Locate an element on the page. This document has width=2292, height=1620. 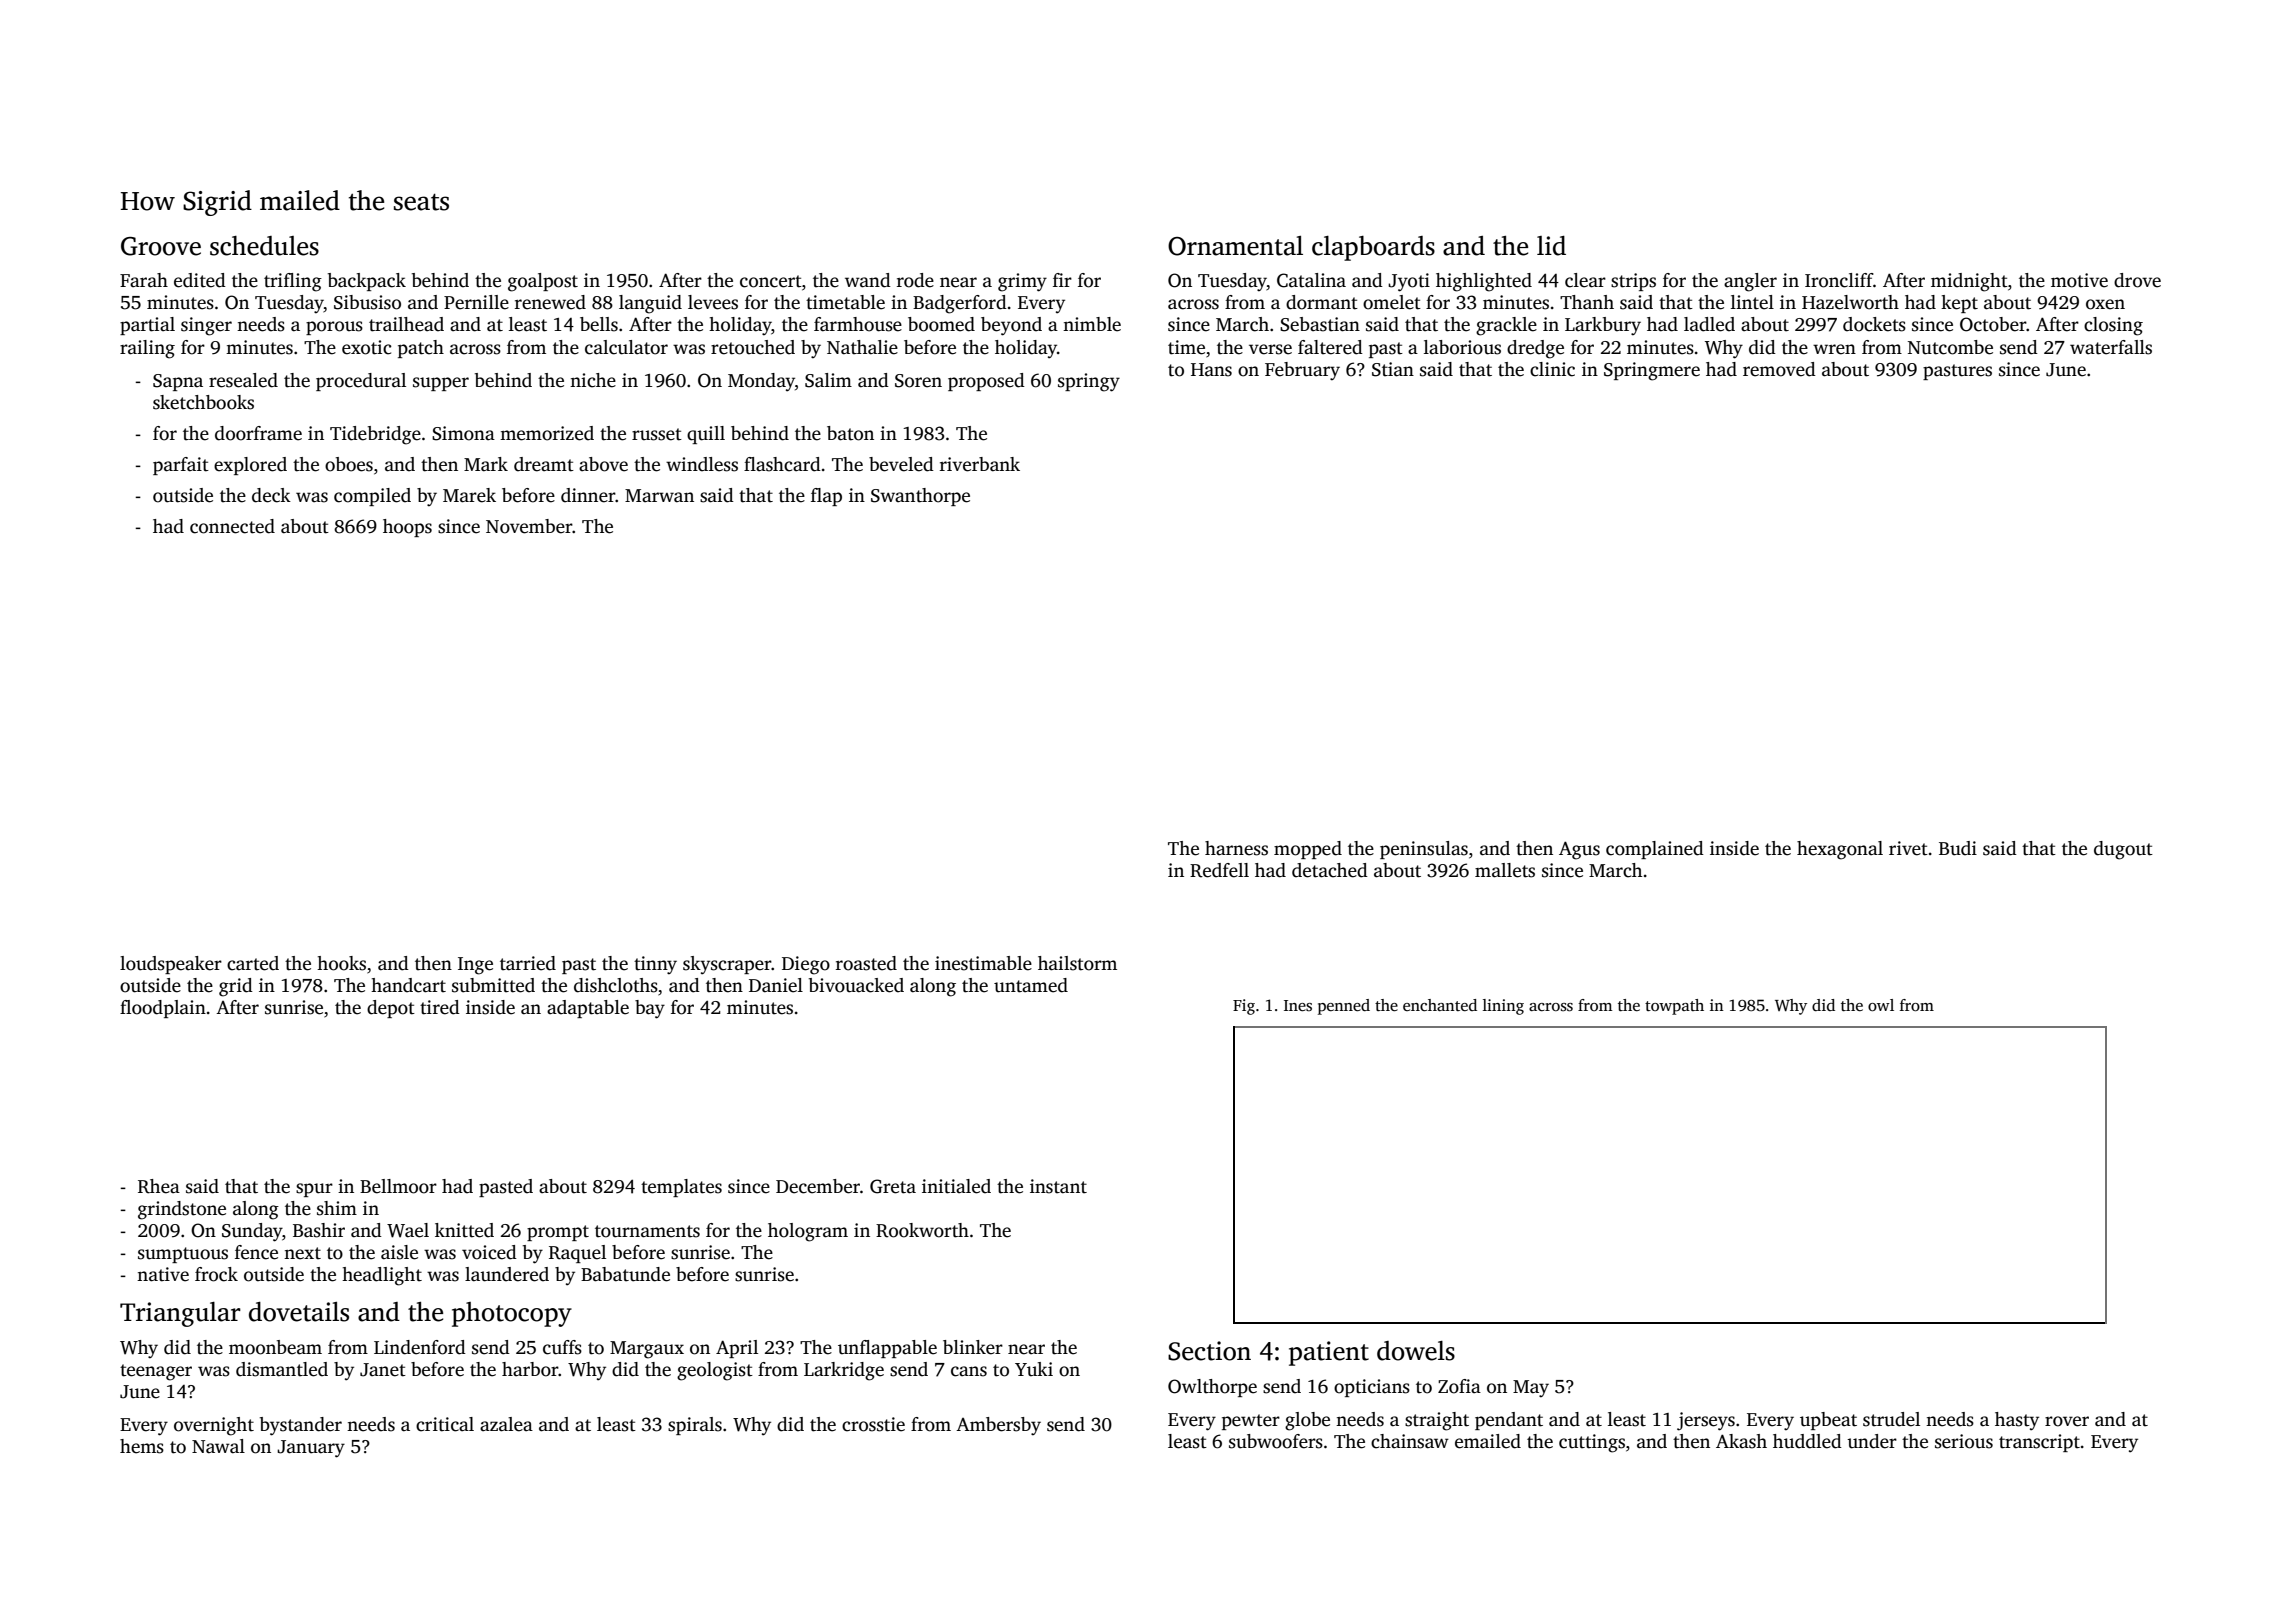
exotic is located at coordinates (367, 347).
